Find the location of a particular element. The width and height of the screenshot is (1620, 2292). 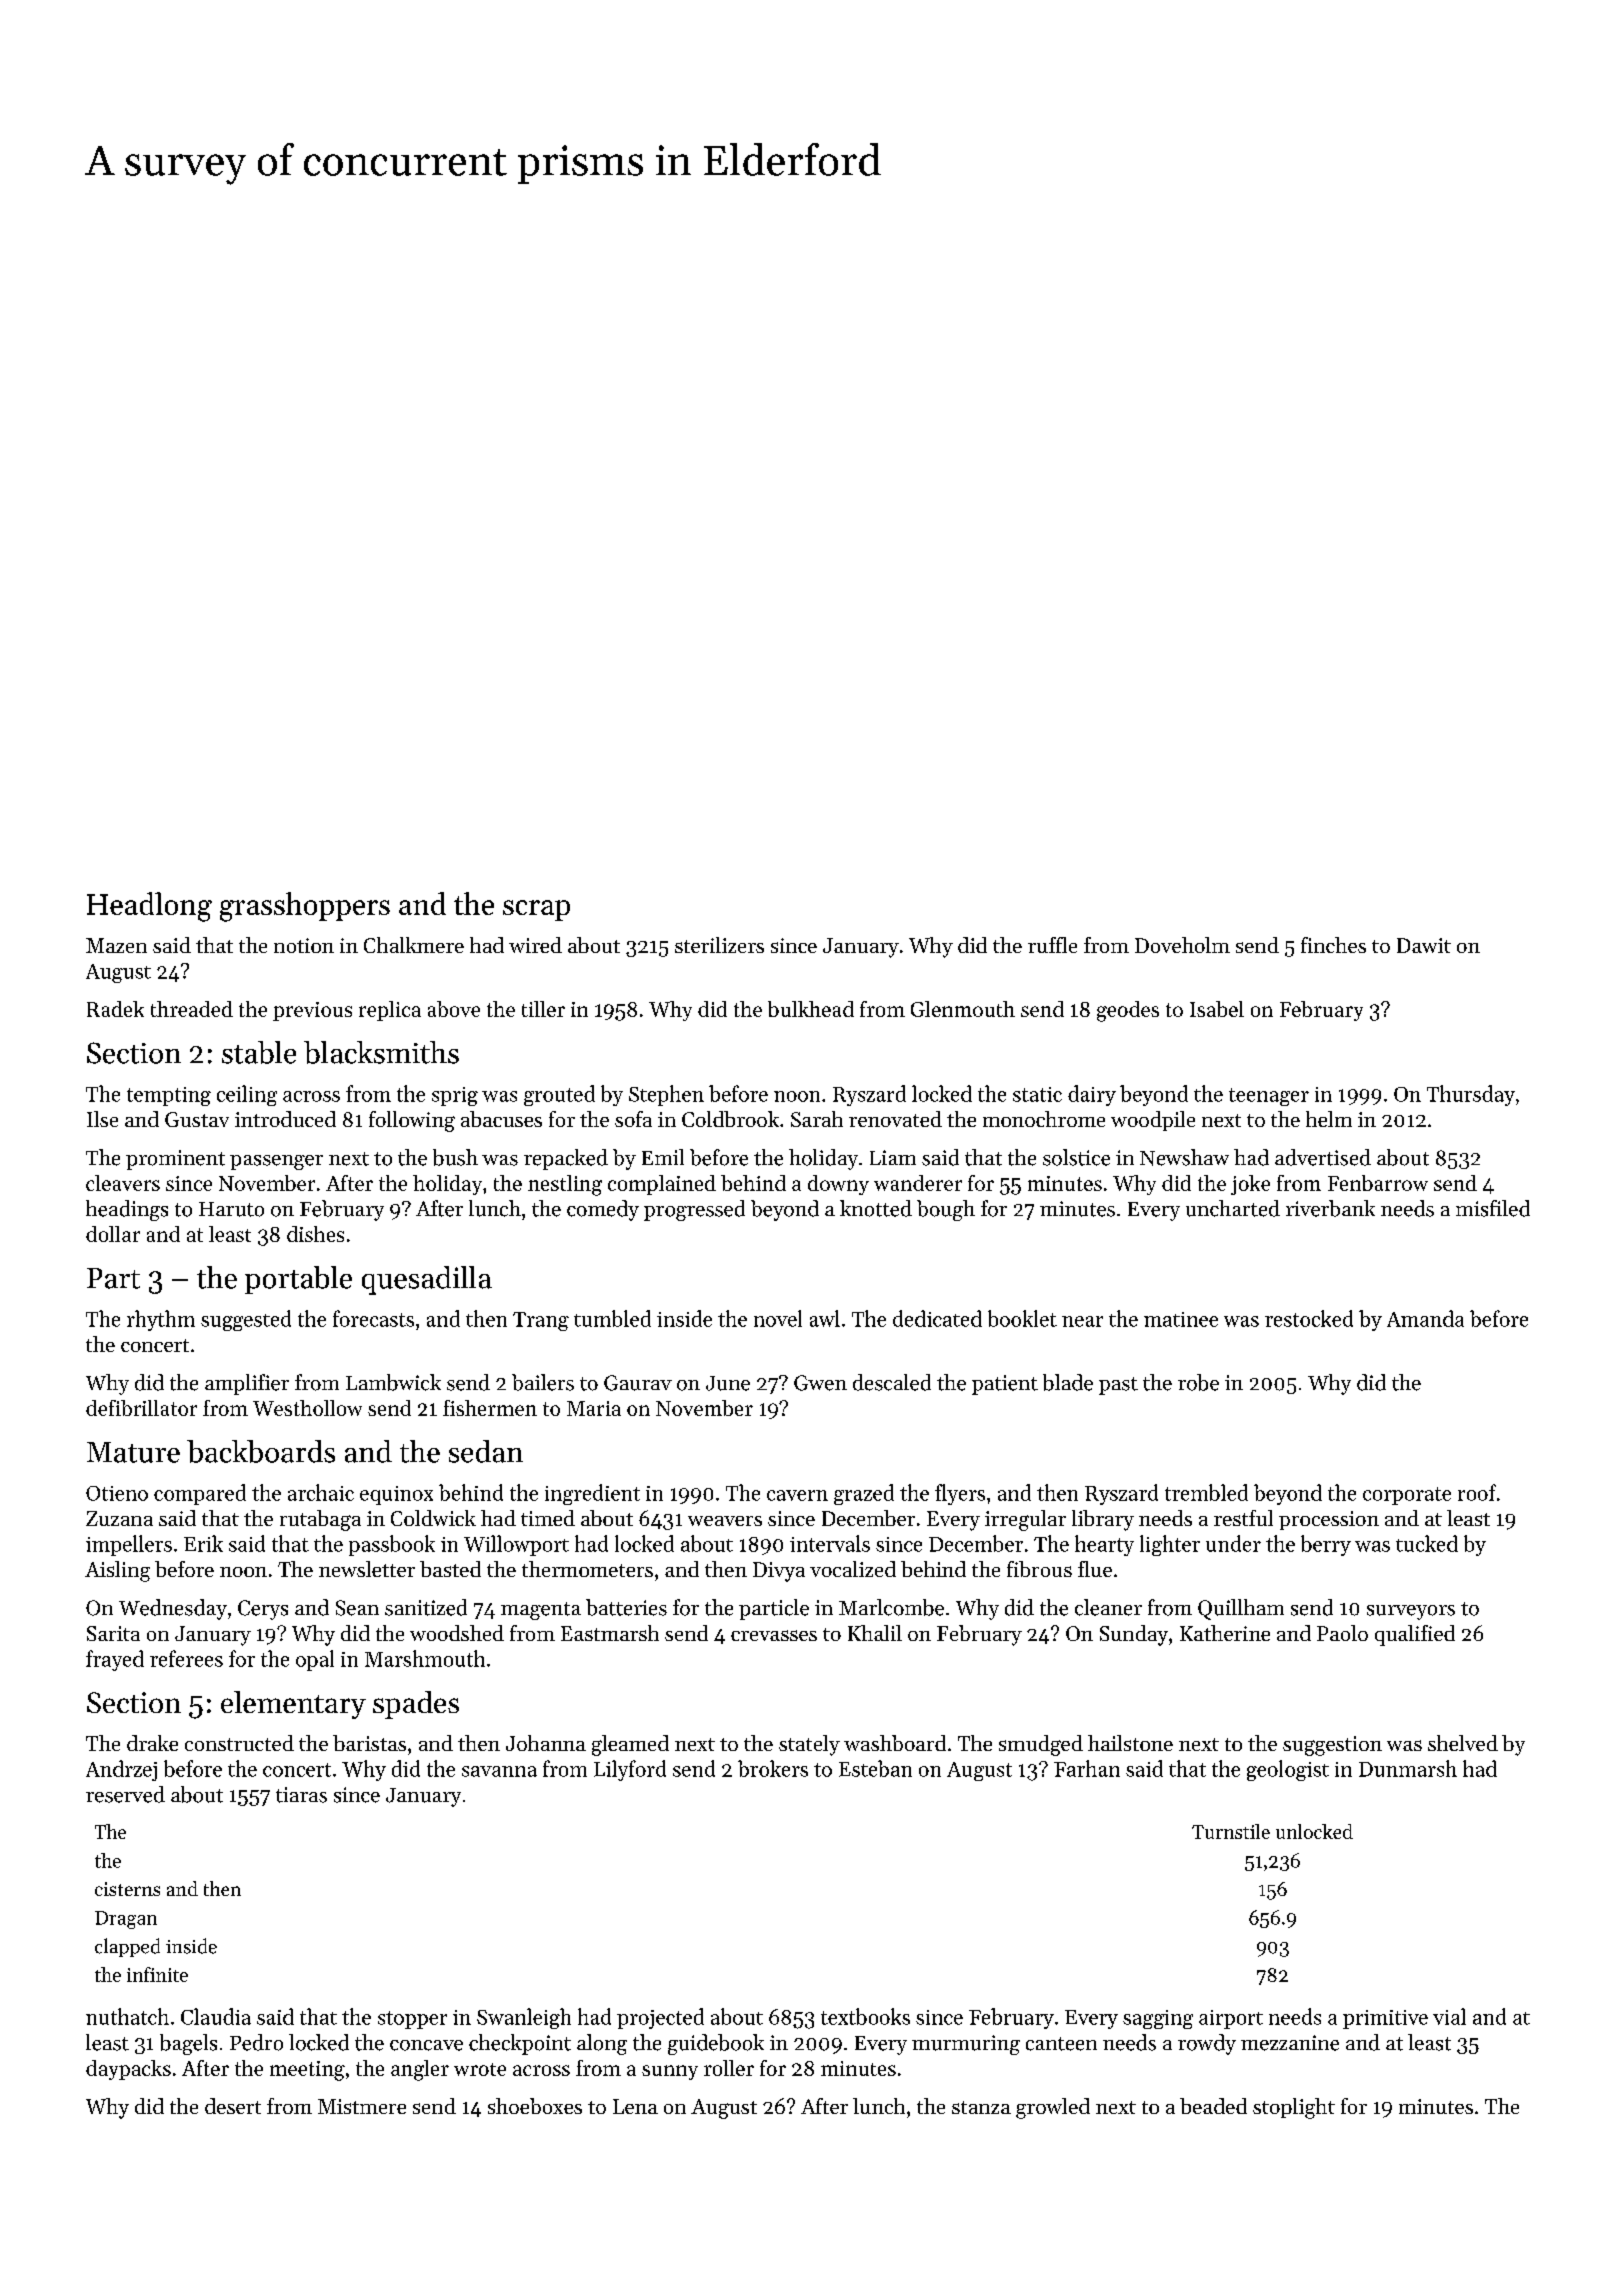

Thursday is located at coordinates (1471, 1095).
